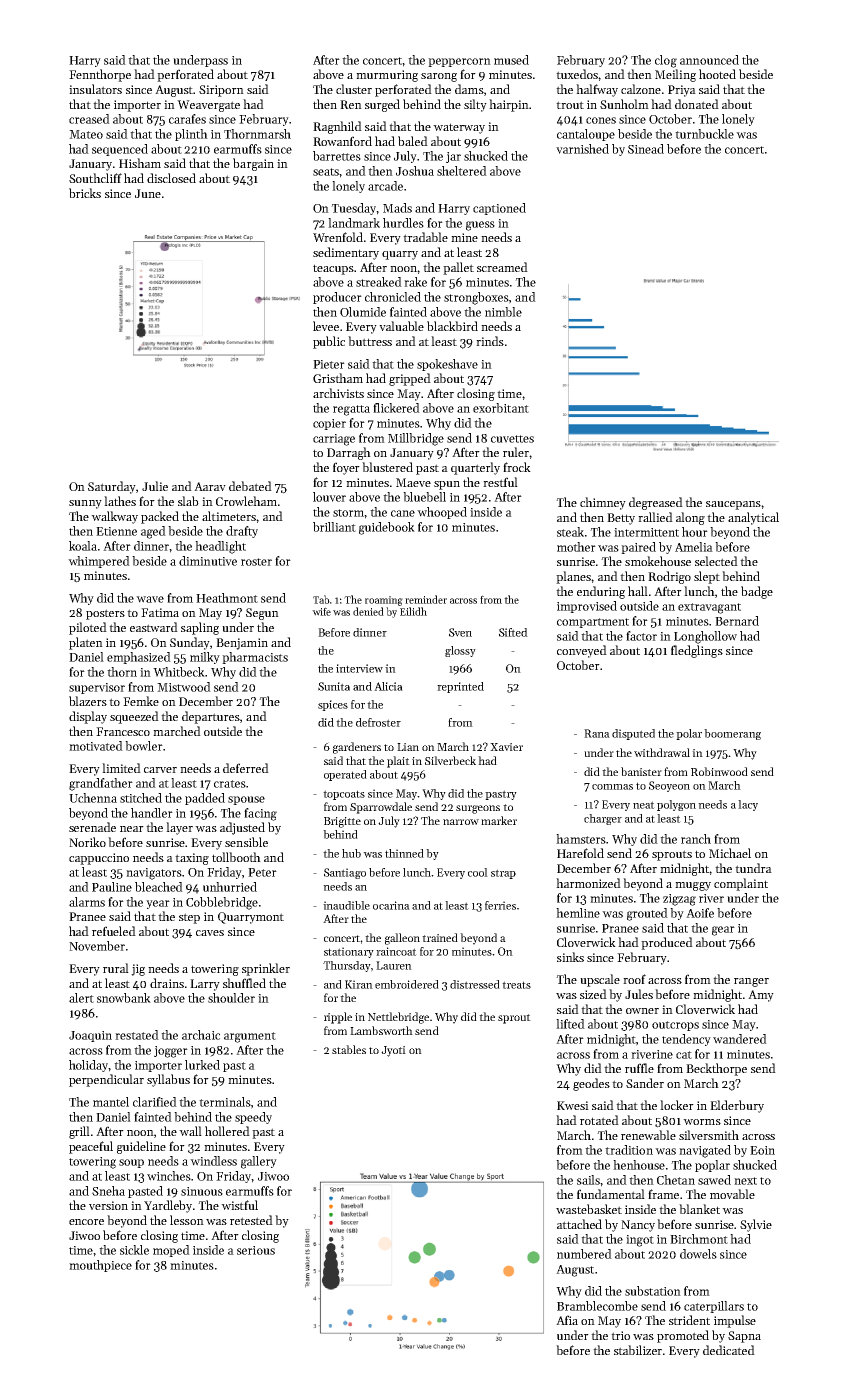  What do you see at coordinates (100, 1266) in the screenshot?
I see `mouthpiece` at bounding box center [100, 1266].
